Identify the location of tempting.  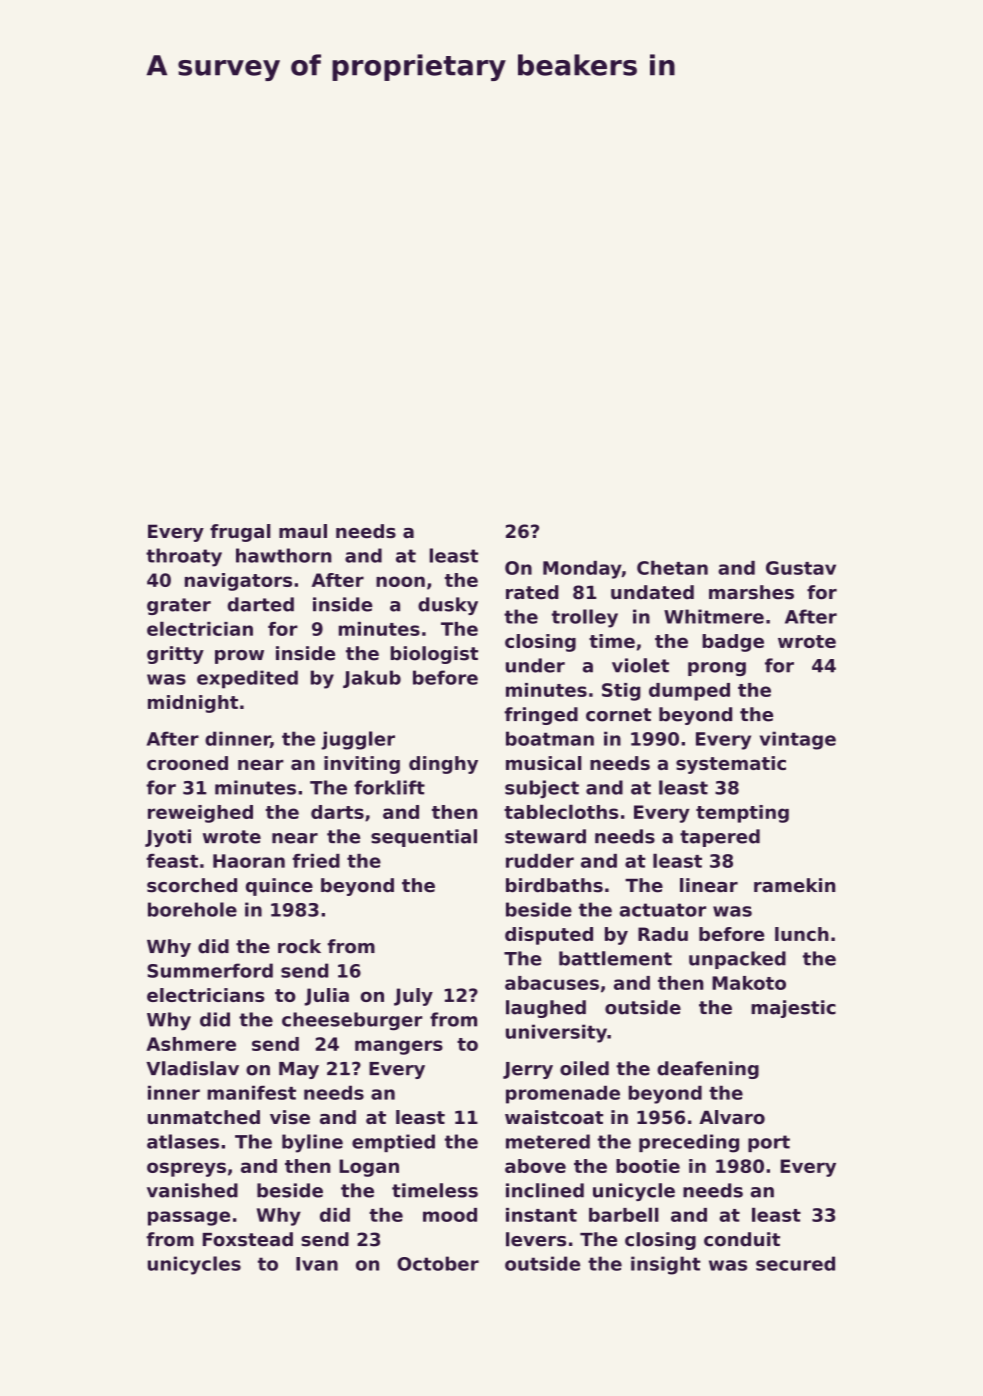
(742, 814).
